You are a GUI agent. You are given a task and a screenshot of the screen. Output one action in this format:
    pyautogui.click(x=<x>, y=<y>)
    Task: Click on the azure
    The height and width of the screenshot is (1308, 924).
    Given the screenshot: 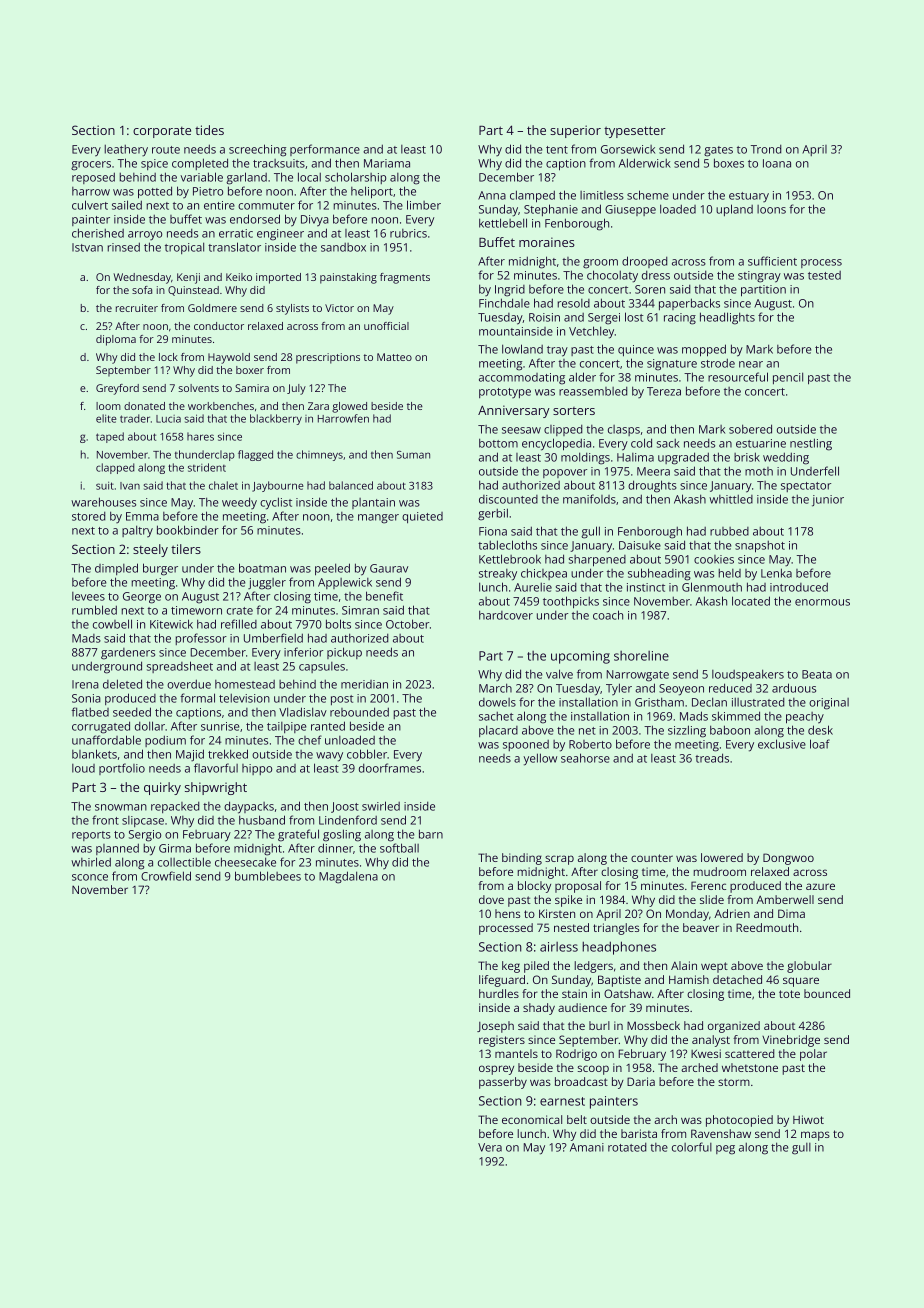 What is the action you would take?
    pyautogui.click(x=820, y=886)
